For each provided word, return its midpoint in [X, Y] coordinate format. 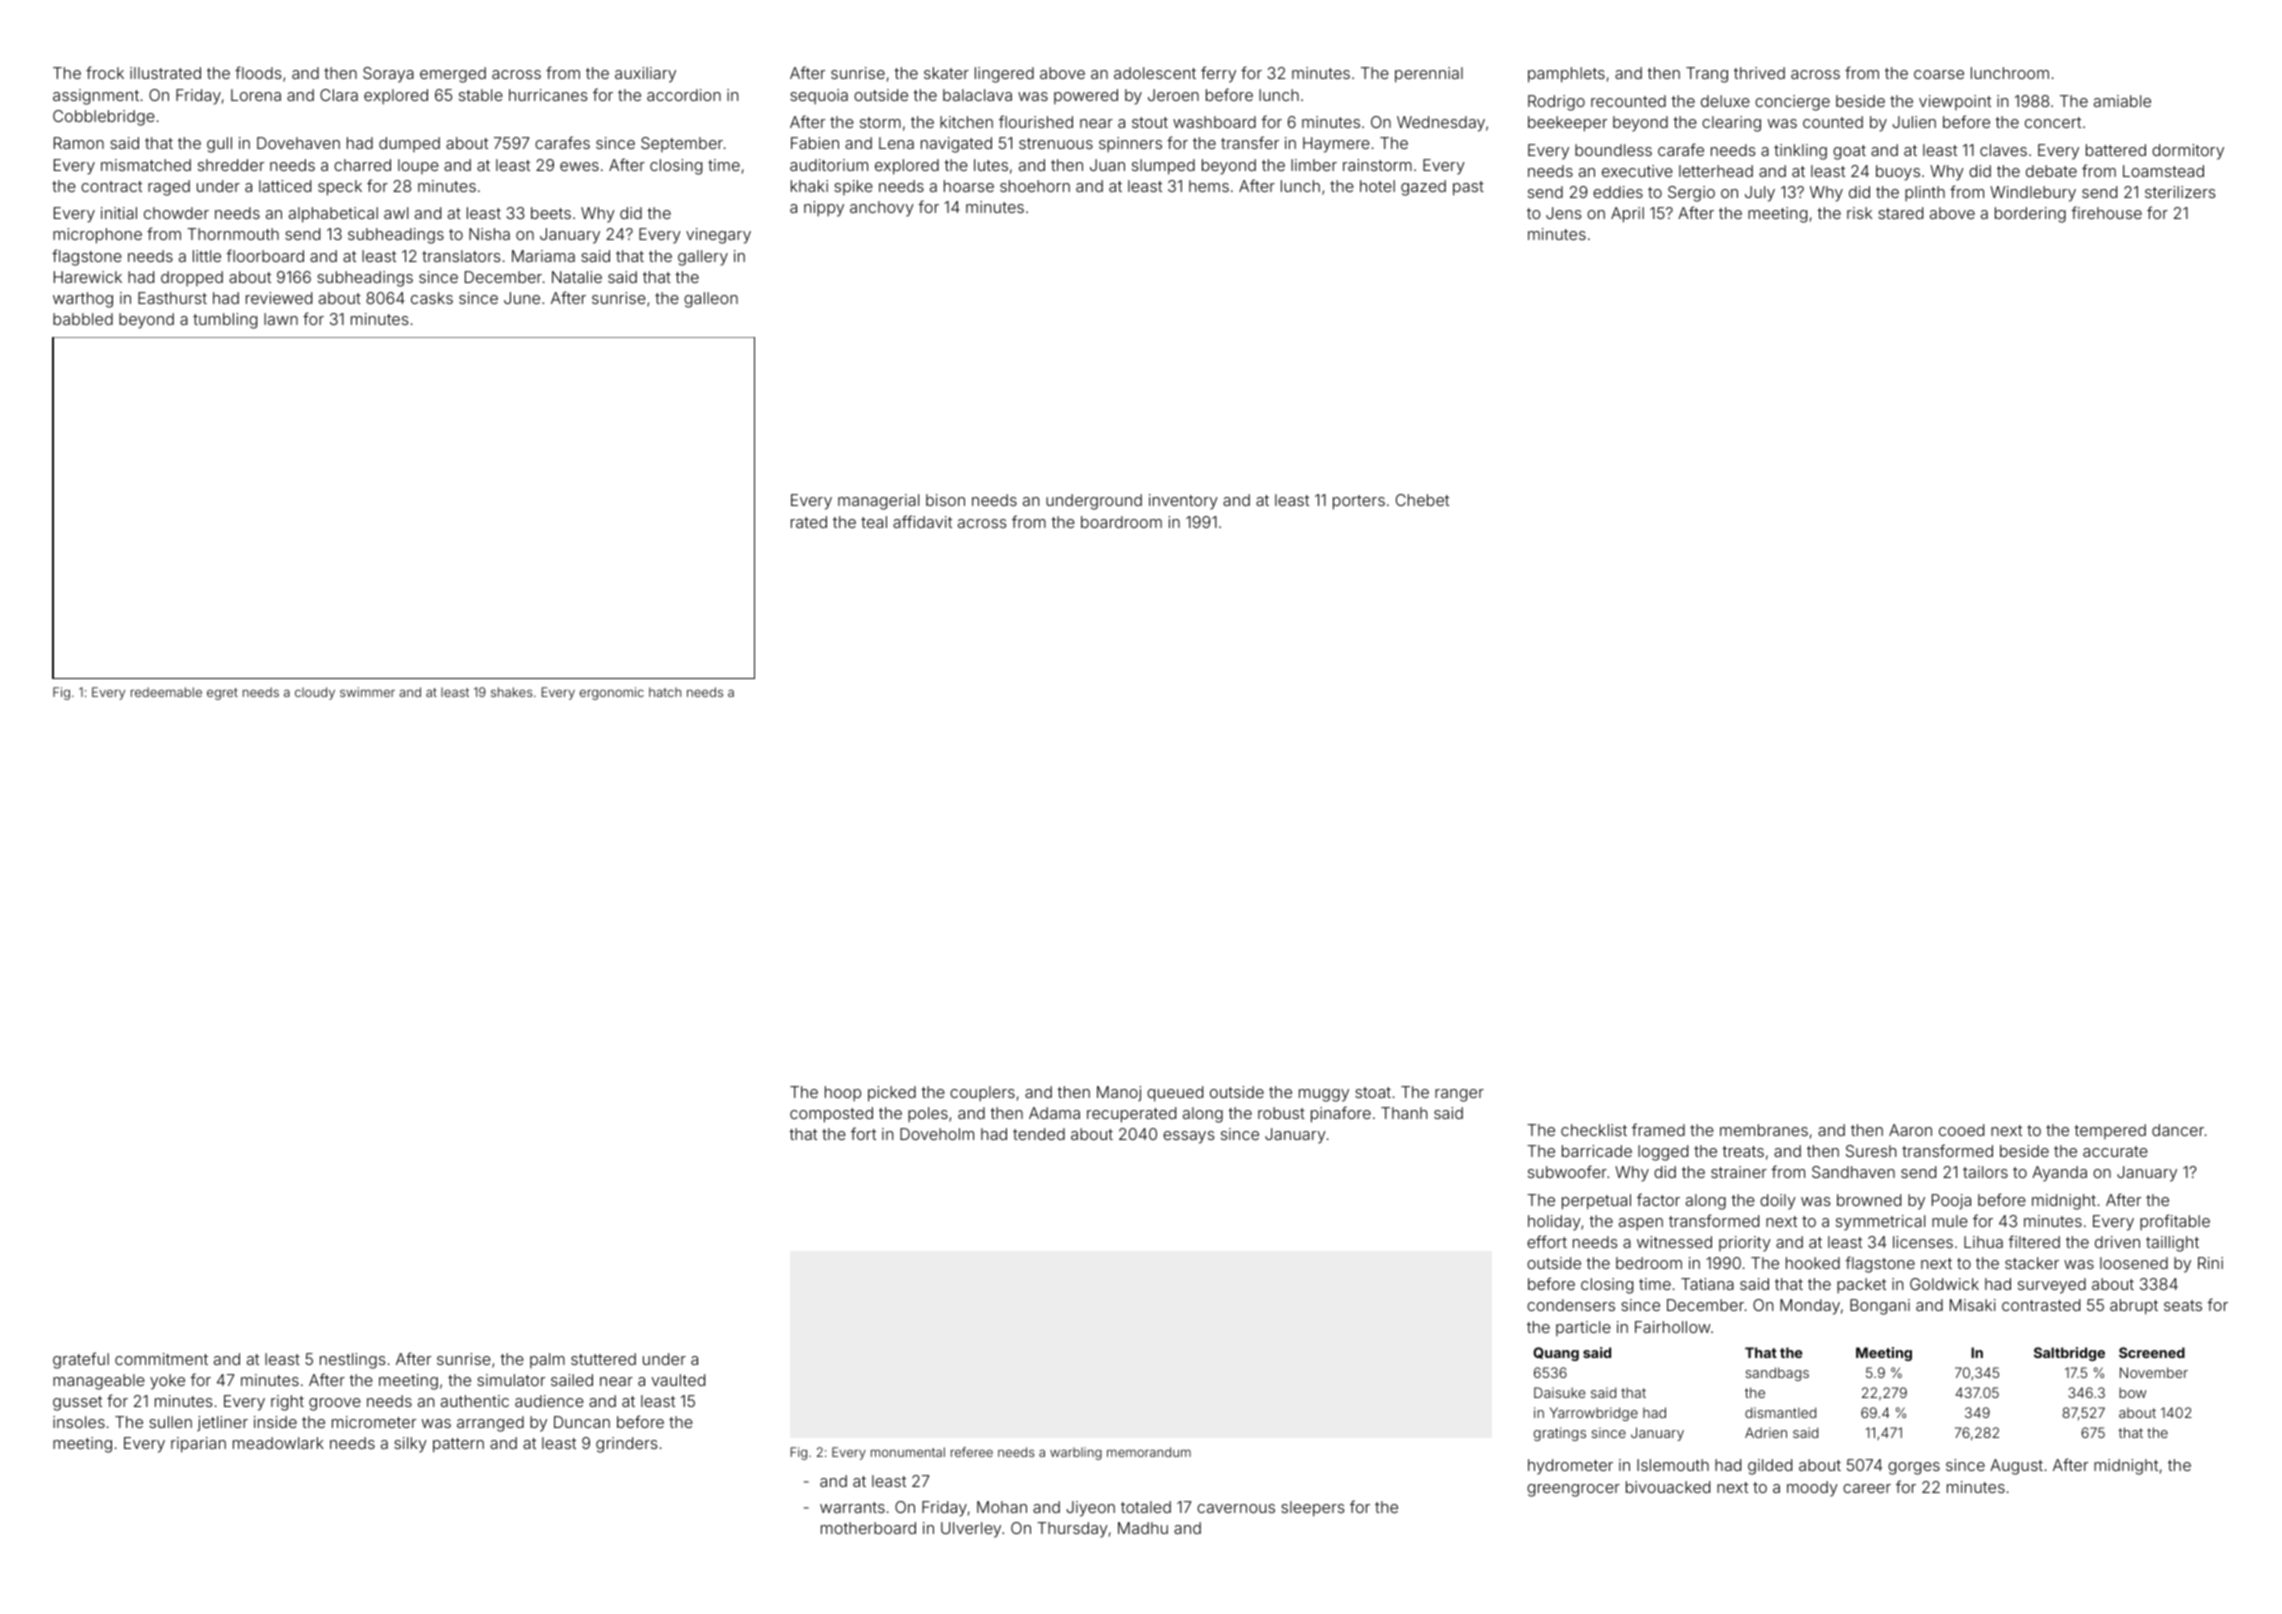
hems [1209, 186]
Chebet [1422, 500]
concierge [1792, 103]
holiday [1554, 1223]
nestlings [353, 1361]
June [522, 298]
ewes [579, 166]
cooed [1961, 1130]
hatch [665, 692]
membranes [1764, 1130]
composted [831, 1115]
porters [1359, 502]
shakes [512, 692]
